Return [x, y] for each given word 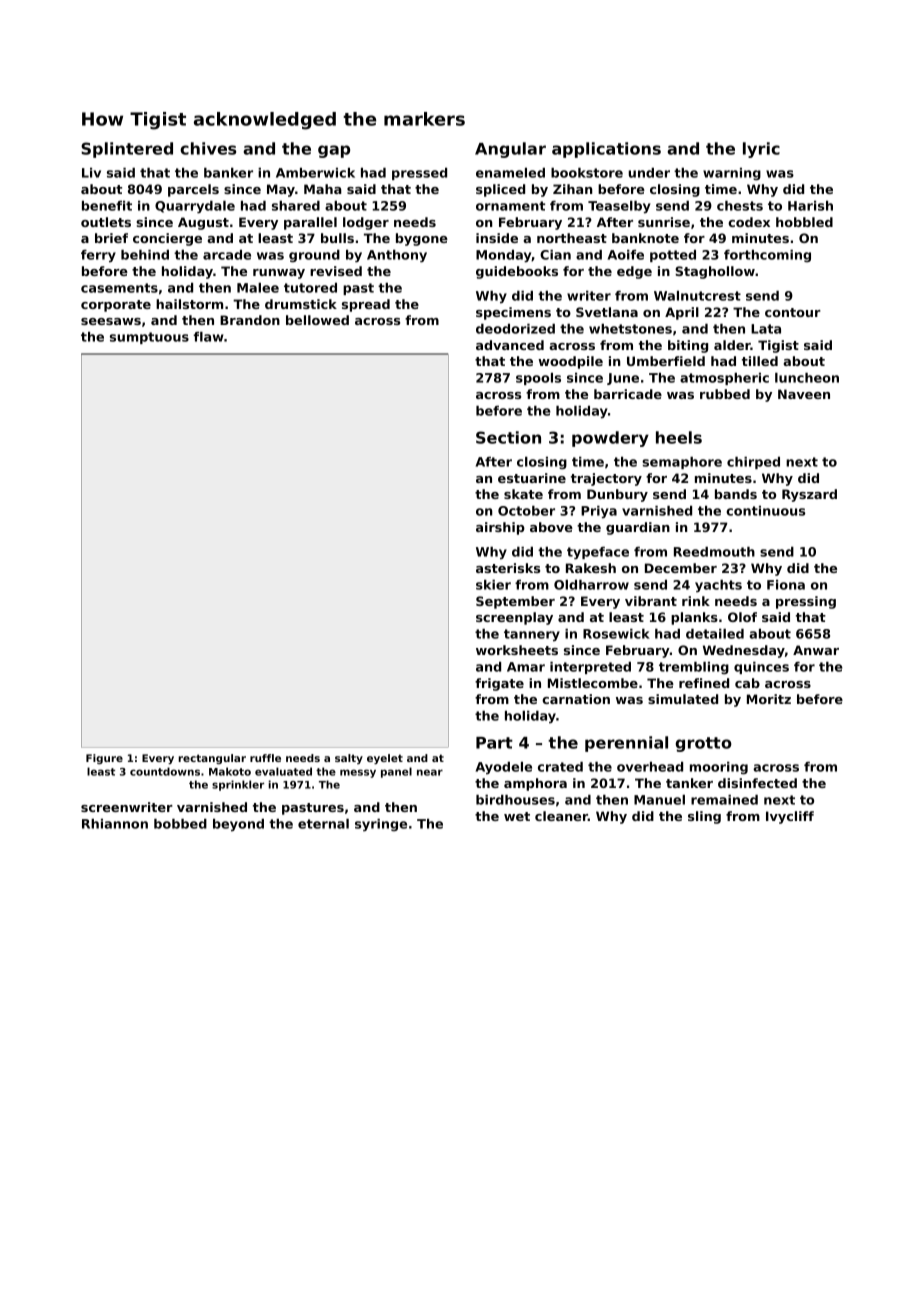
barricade [628, 394]
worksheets [517, 650]
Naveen [804, 394]
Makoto [230, 771]
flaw [208, 337]
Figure [104, 759]
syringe [381, 825]
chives [208, 148]
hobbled [804, 222]
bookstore [587, 173]
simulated [683, 699]
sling [704, 817]
